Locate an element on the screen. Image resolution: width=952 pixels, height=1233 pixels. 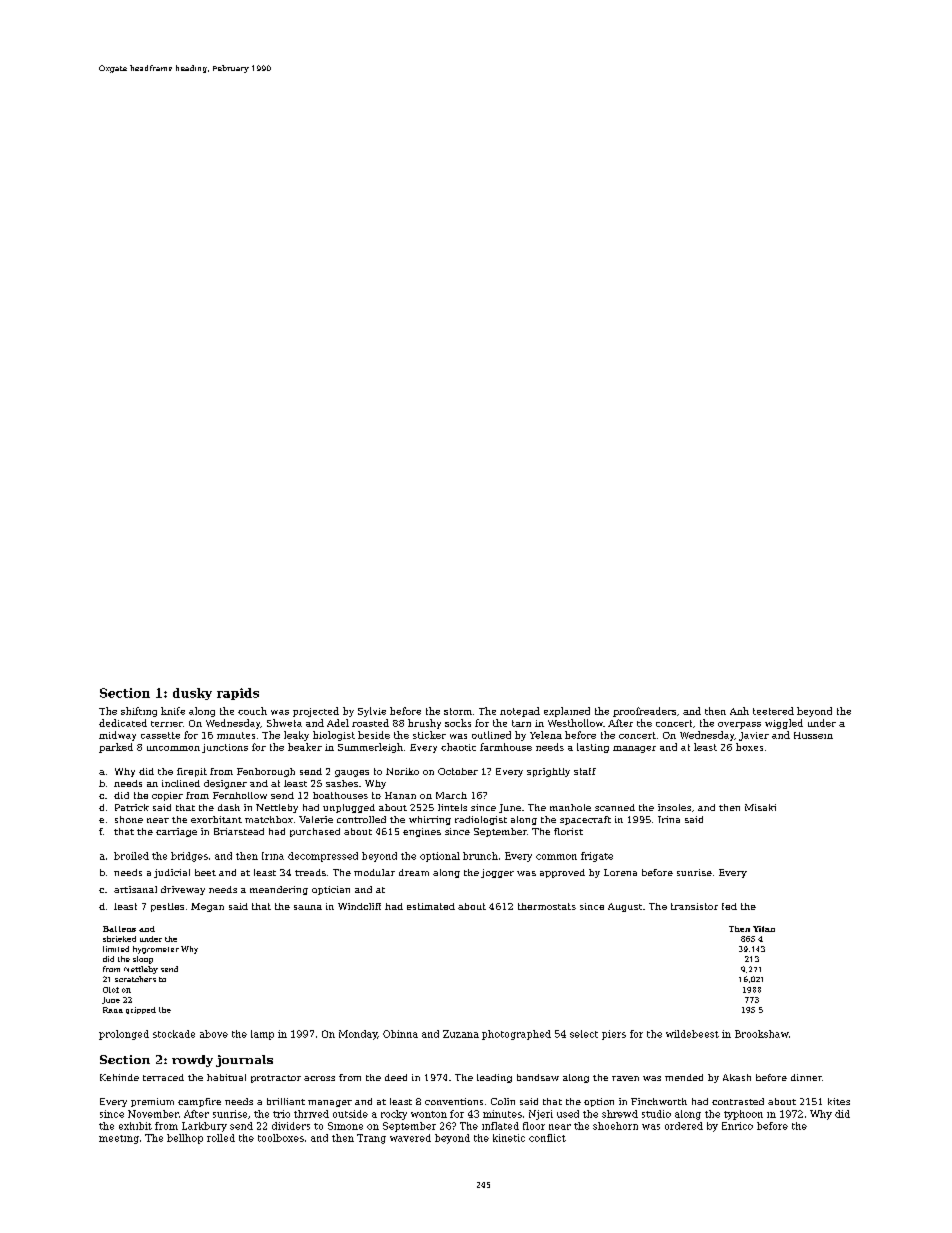
dusky is located at coordinates (192, 694).
